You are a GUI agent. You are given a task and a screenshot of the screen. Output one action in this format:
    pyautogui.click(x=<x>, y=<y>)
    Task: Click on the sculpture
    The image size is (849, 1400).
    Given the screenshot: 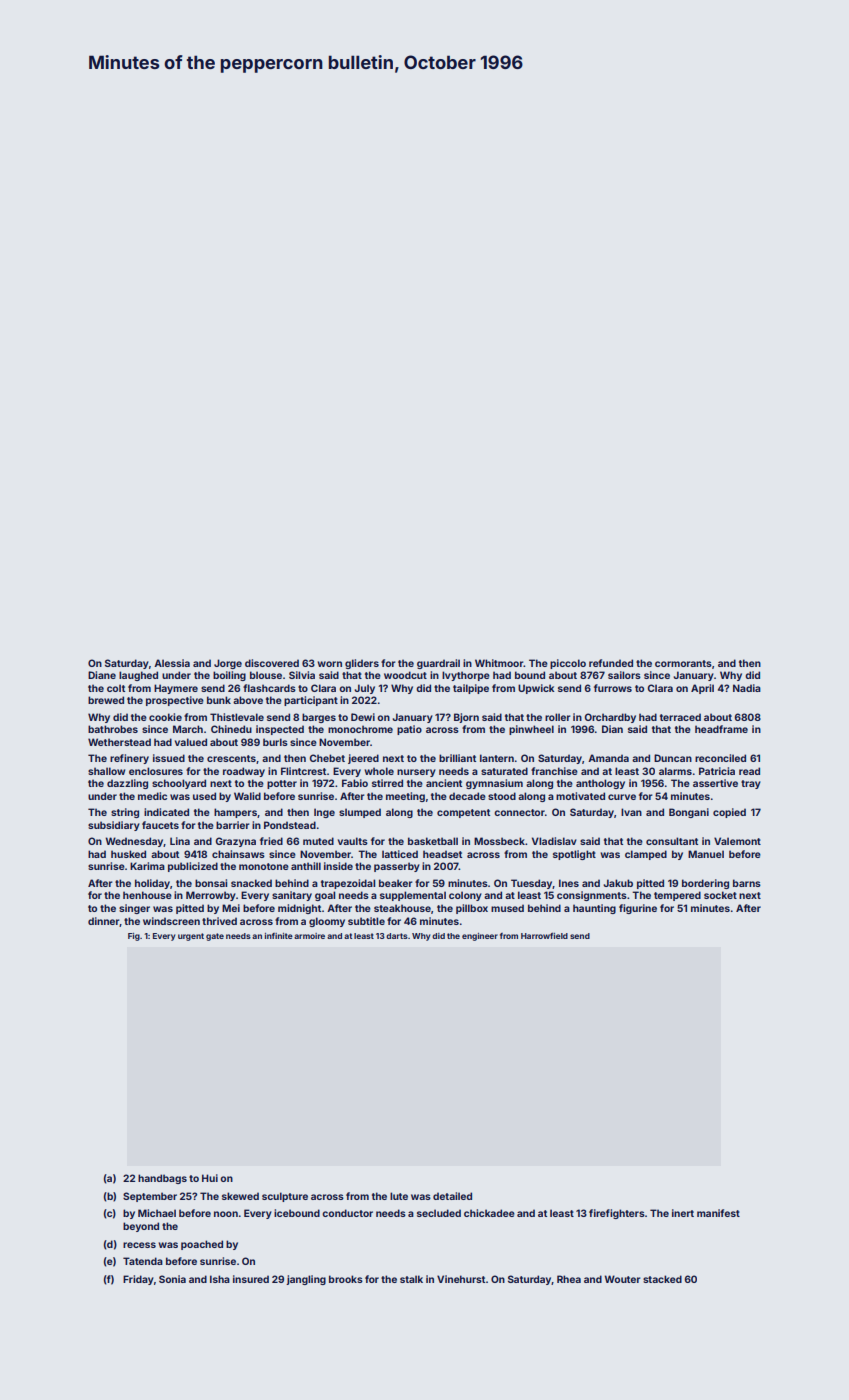 What is the action you would take?
    pyautogui.click(x=285, y=1197)
